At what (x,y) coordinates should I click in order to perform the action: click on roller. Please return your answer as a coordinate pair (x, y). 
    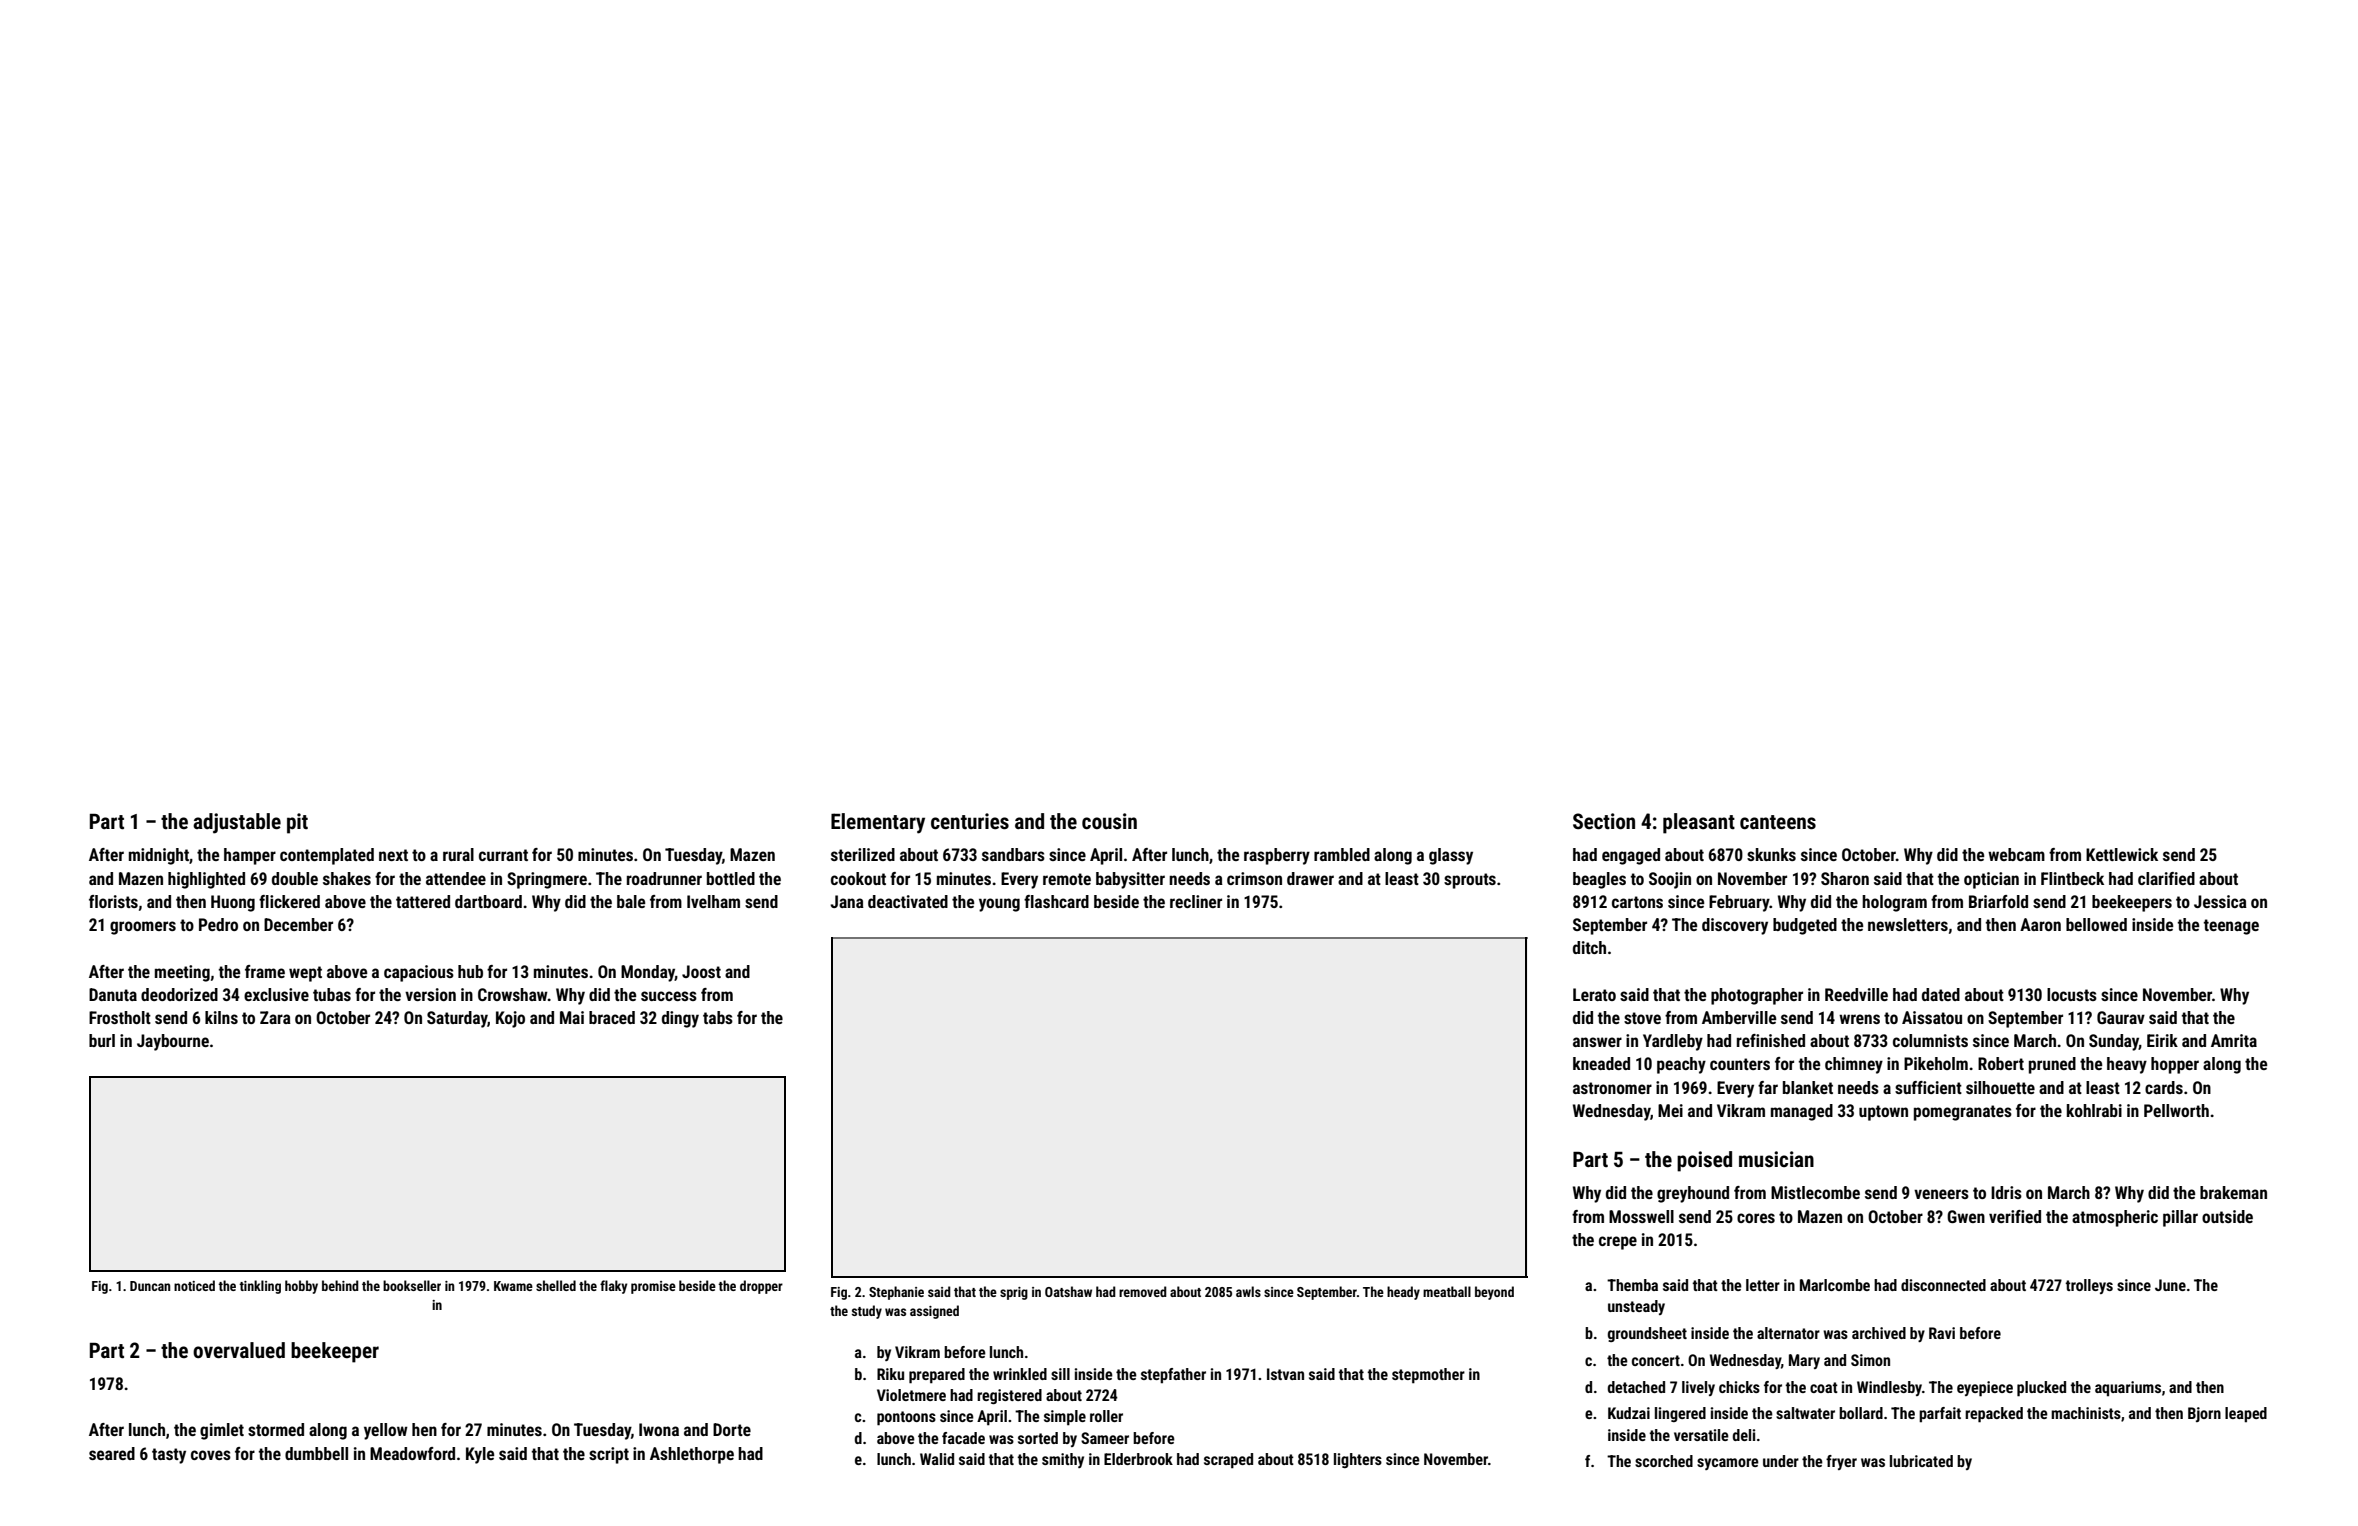
    Looking at the image, I should click on (1106, 1416).
